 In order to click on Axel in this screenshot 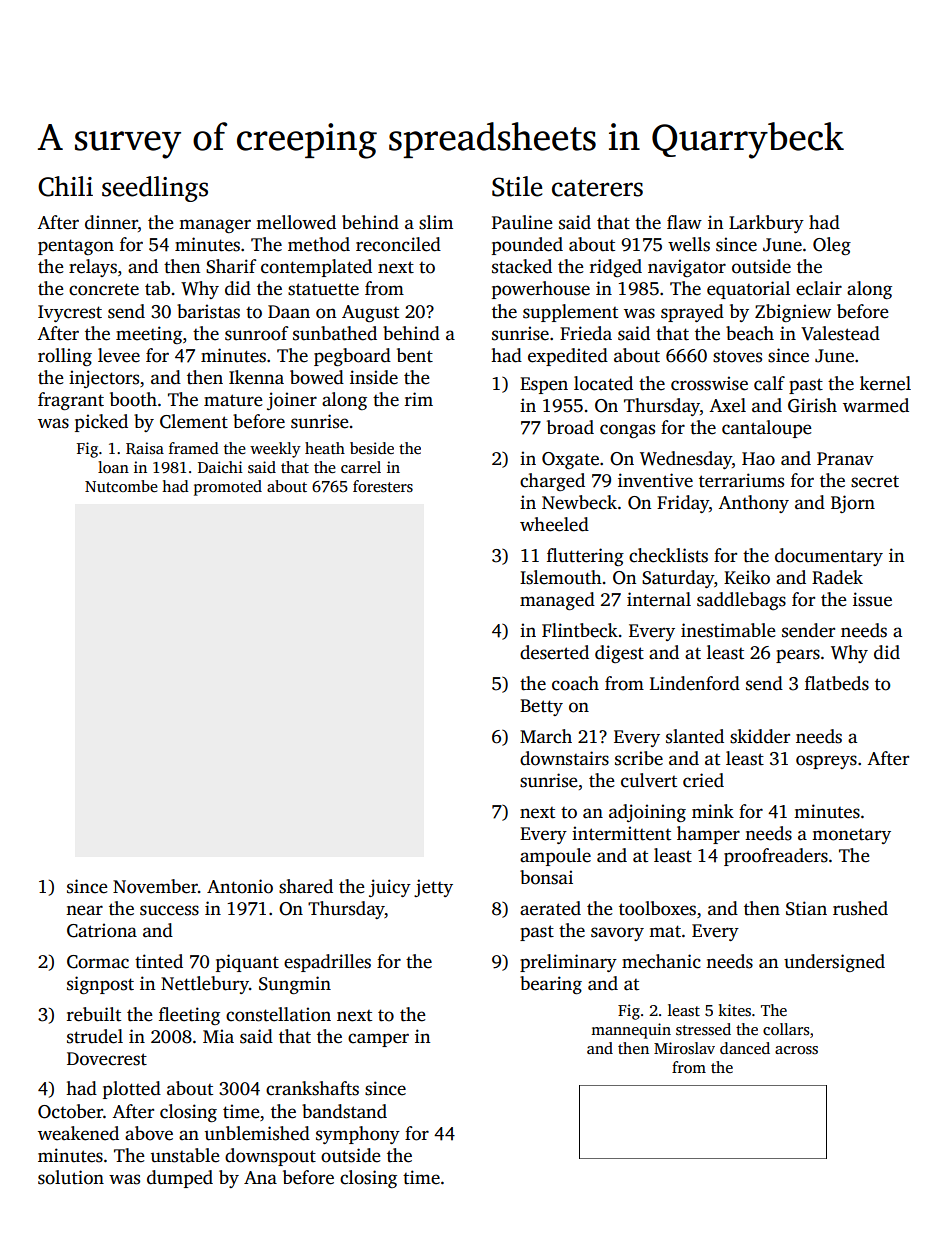, I will do `click(727, 405)`.
